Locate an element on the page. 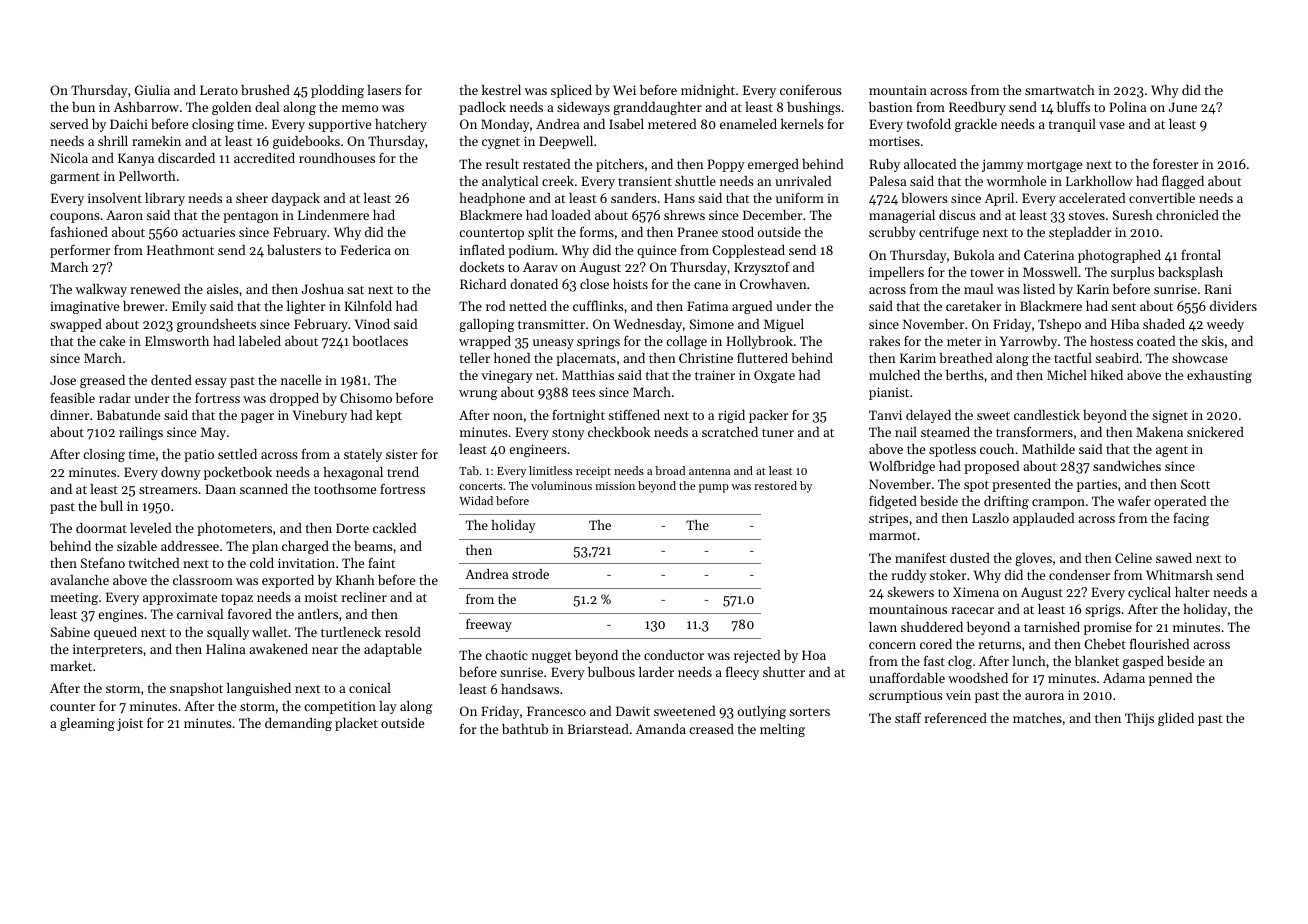 The height and width of the image is (924, 1308). Widad is located at coordinates (476, 500).
